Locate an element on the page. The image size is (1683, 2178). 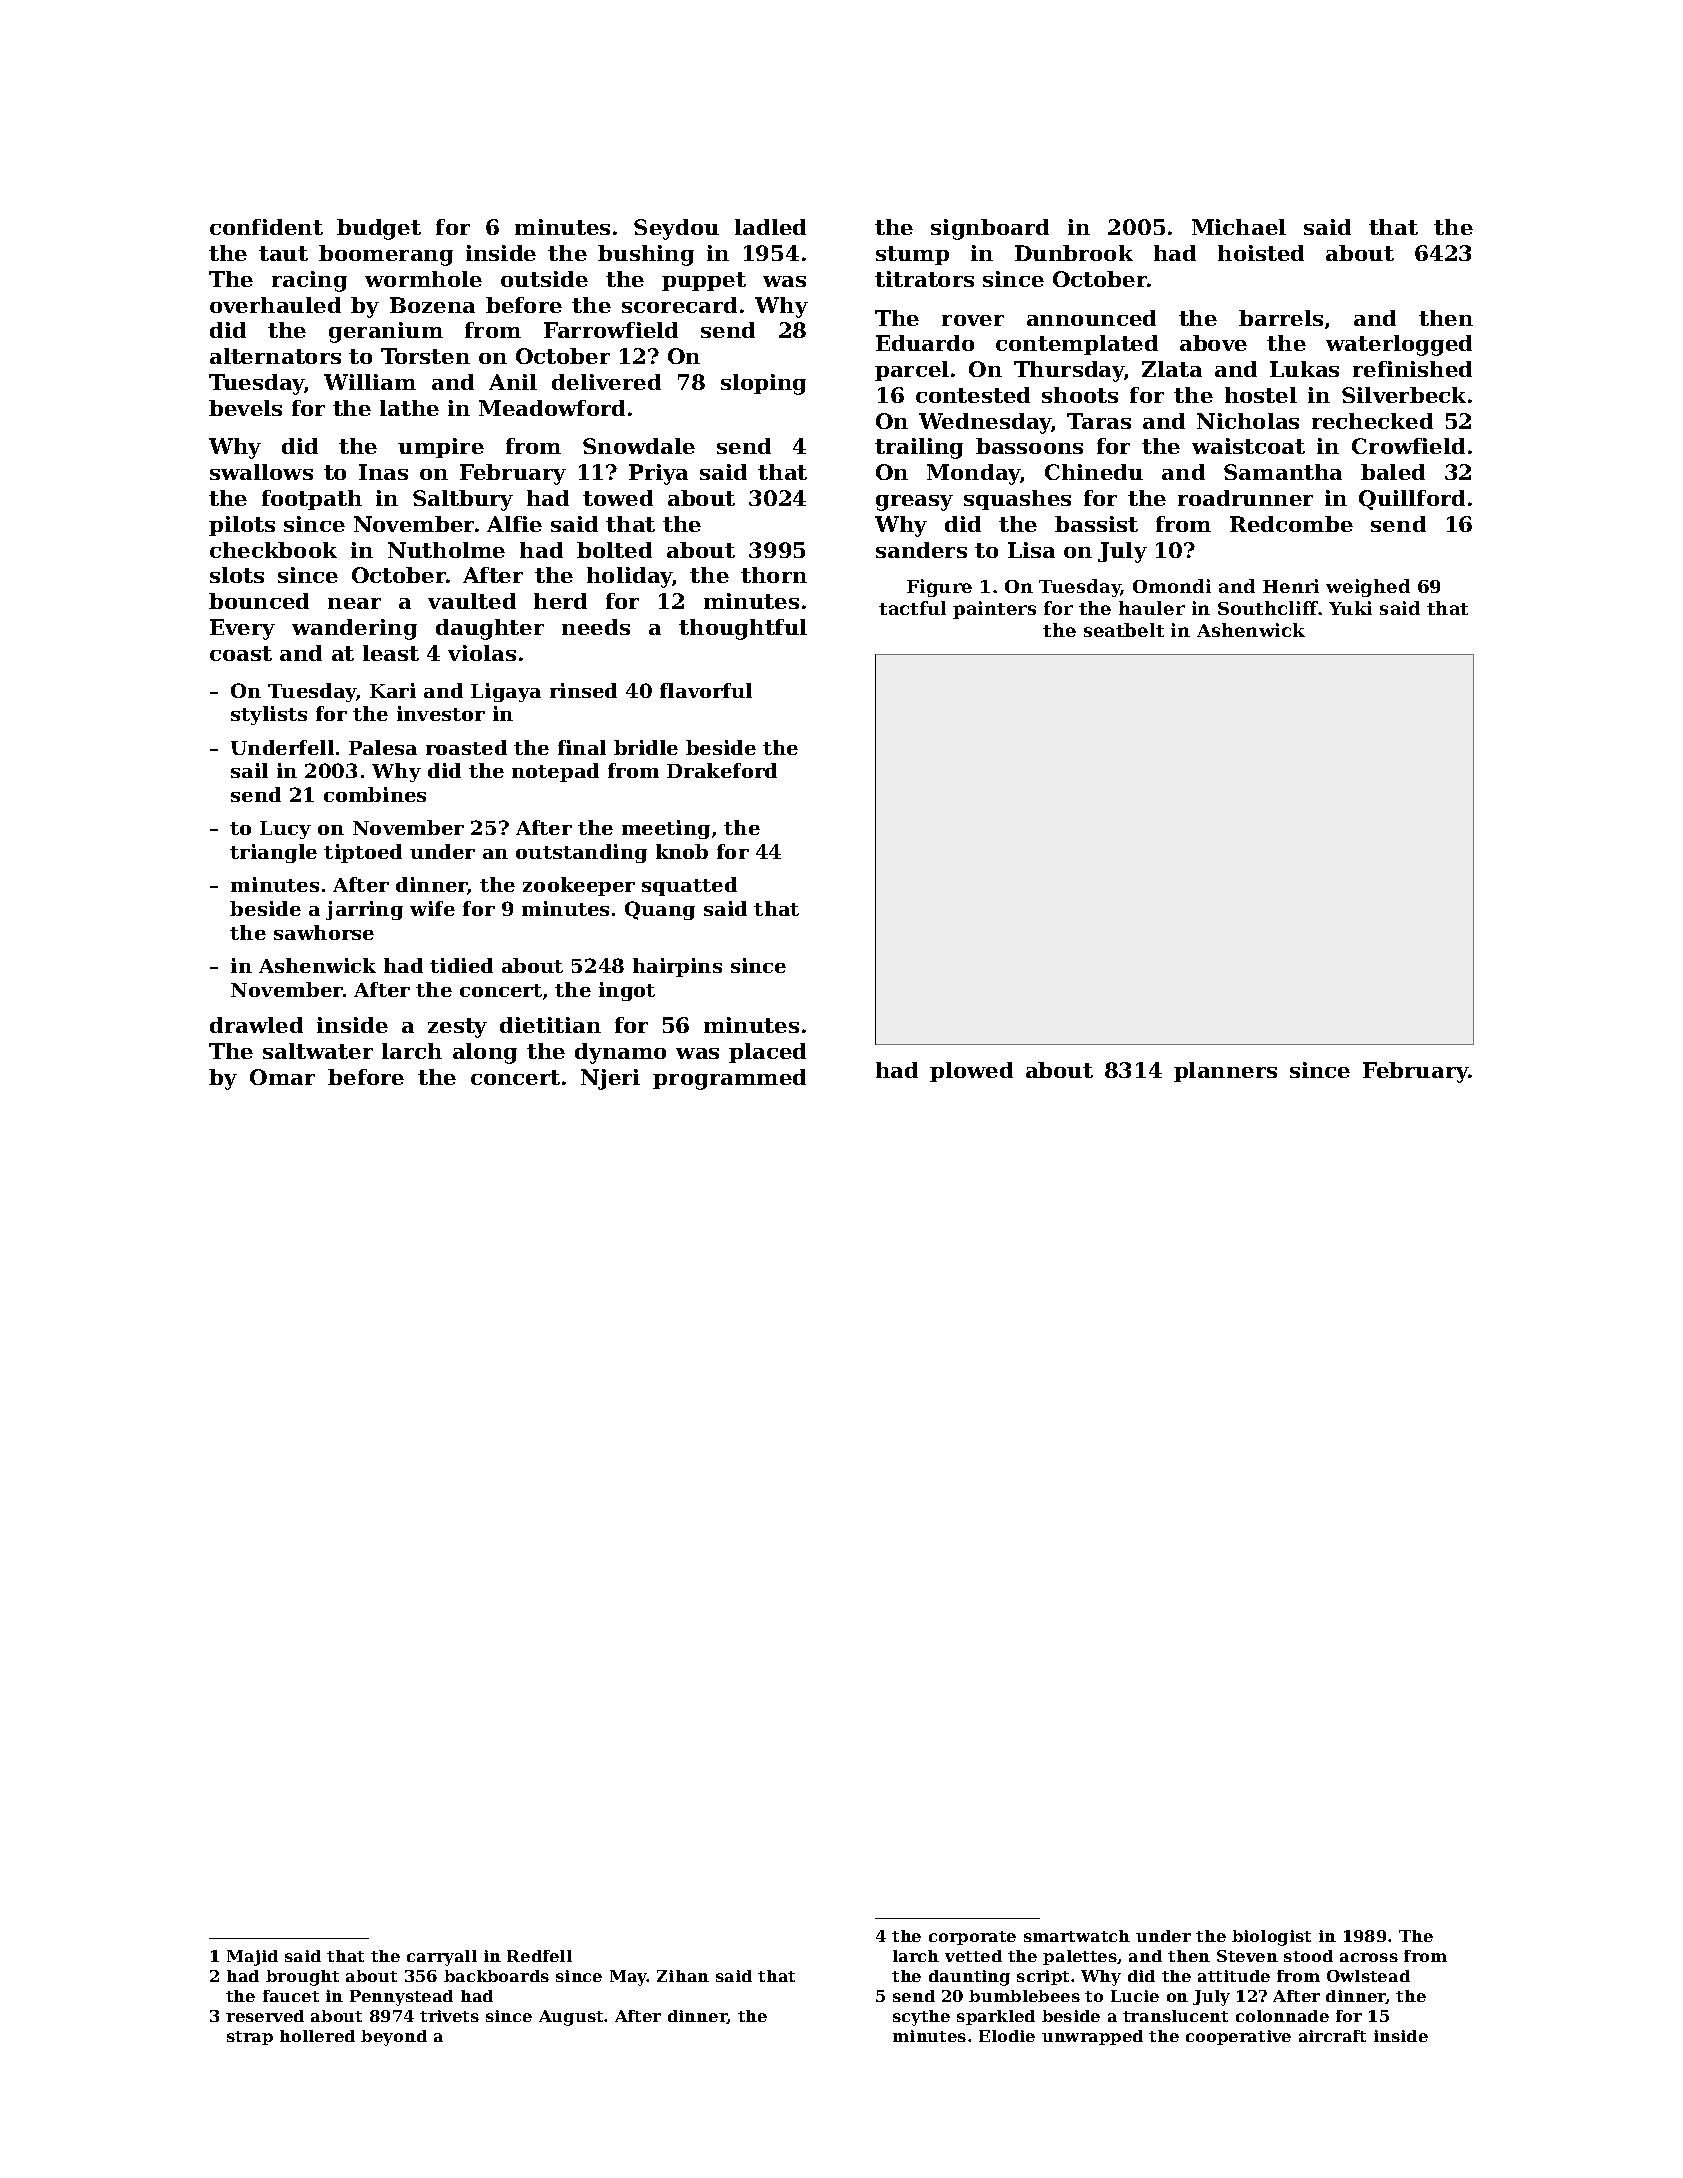
placed is located at coordinates (767, 1053).
